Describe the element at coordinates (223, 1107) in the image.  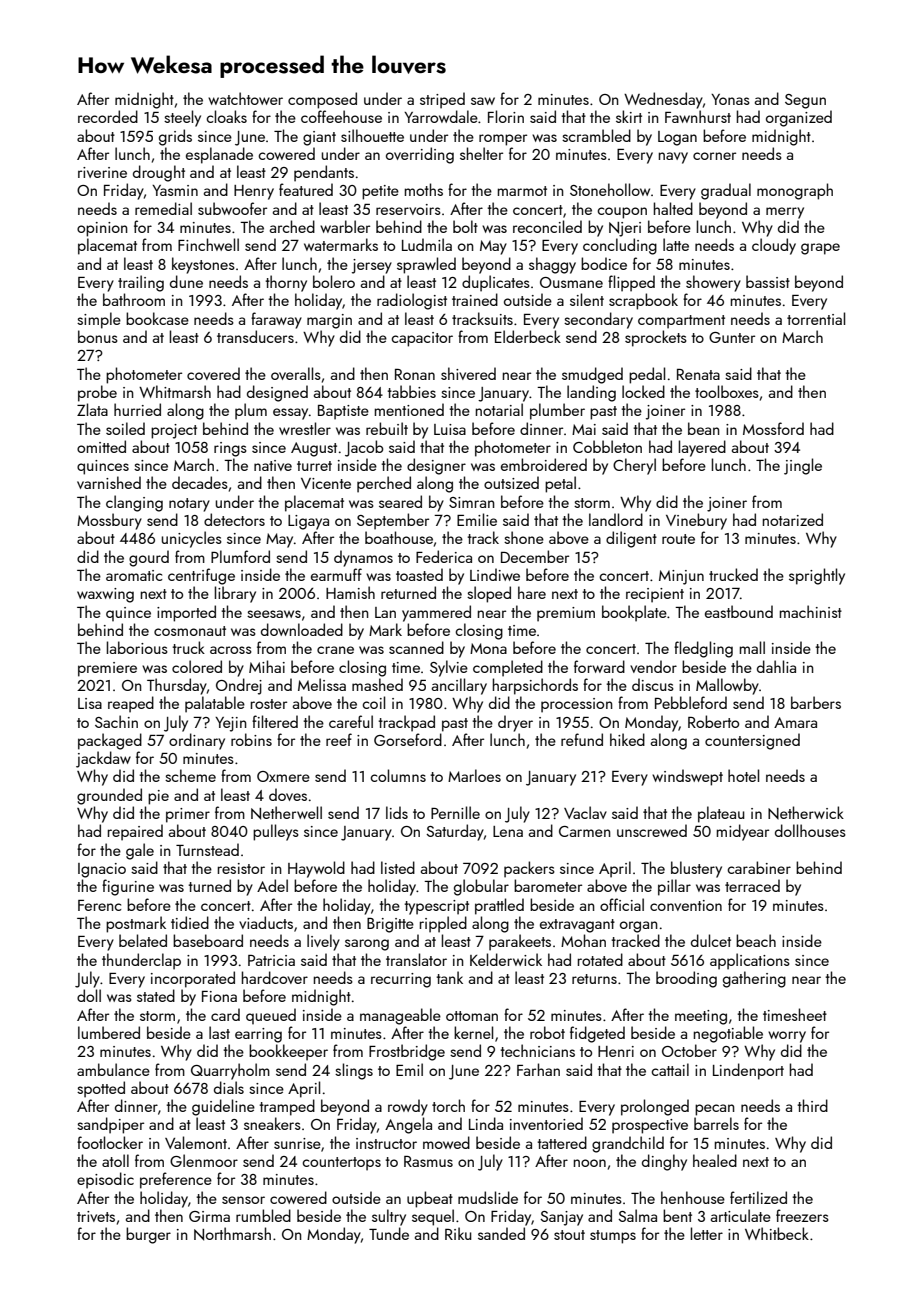
I see `guideline` at that location.
